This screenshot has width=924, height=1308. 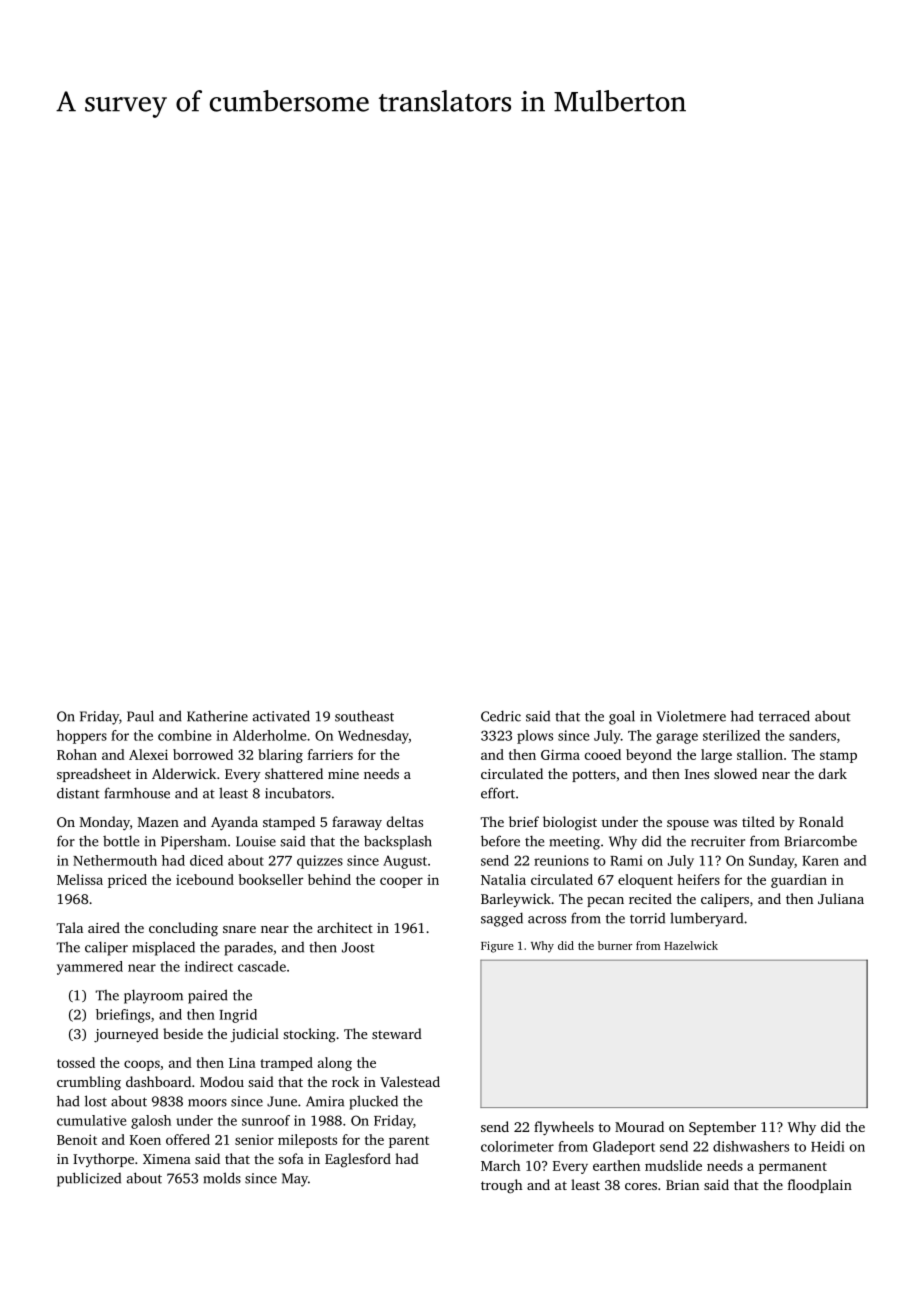 I want to click on Ines, so click(x=697, y=774).
